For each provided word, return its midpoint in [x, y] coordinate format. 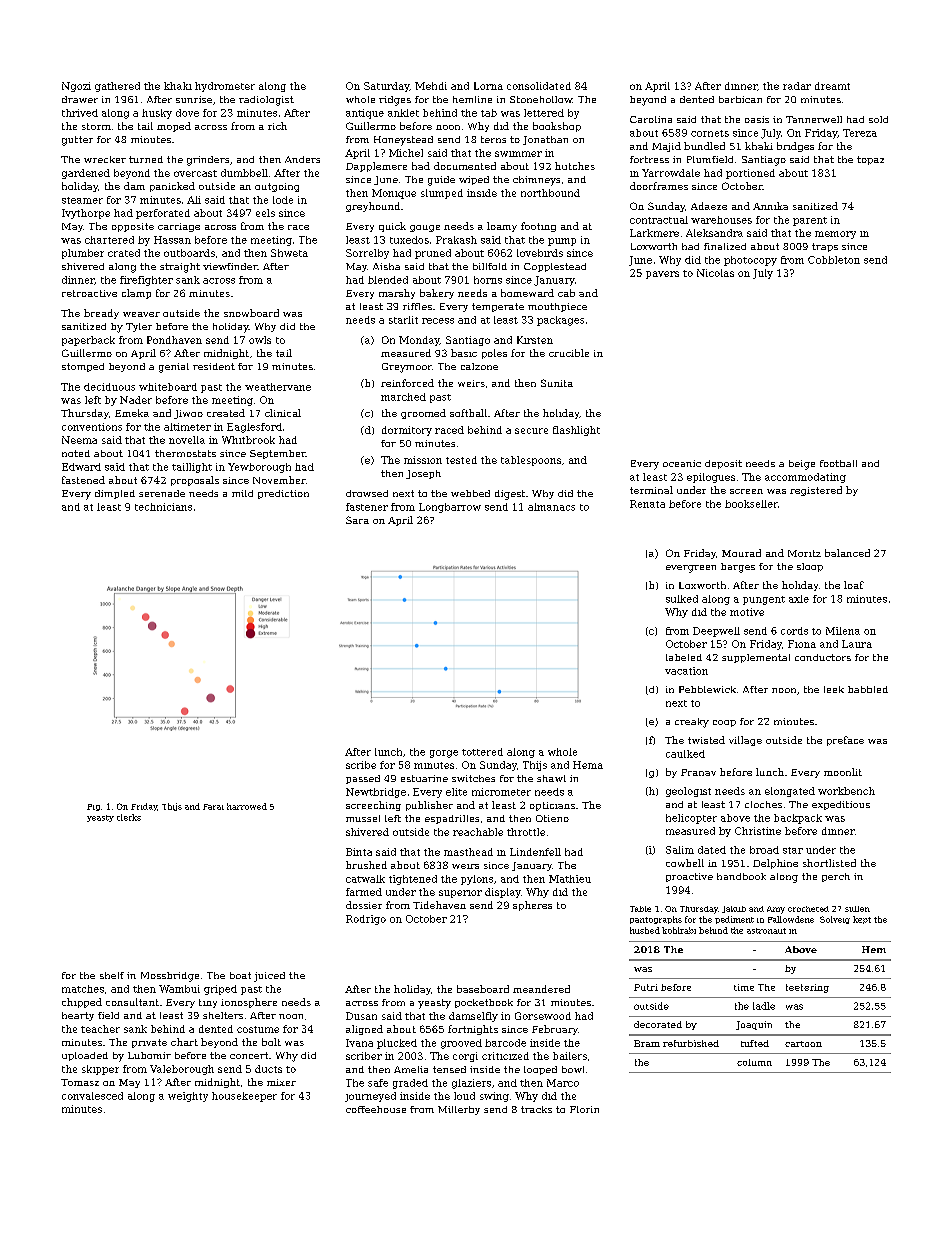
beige [802, 465]
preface [845, 741]
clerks [129, 817]
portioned [750, 174]
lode [283, 200]
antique [365, 114]
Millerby [459, 1110]
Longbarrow [450, 508]
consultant [132, 1002]
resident [214, 366]
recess [438, 321]
